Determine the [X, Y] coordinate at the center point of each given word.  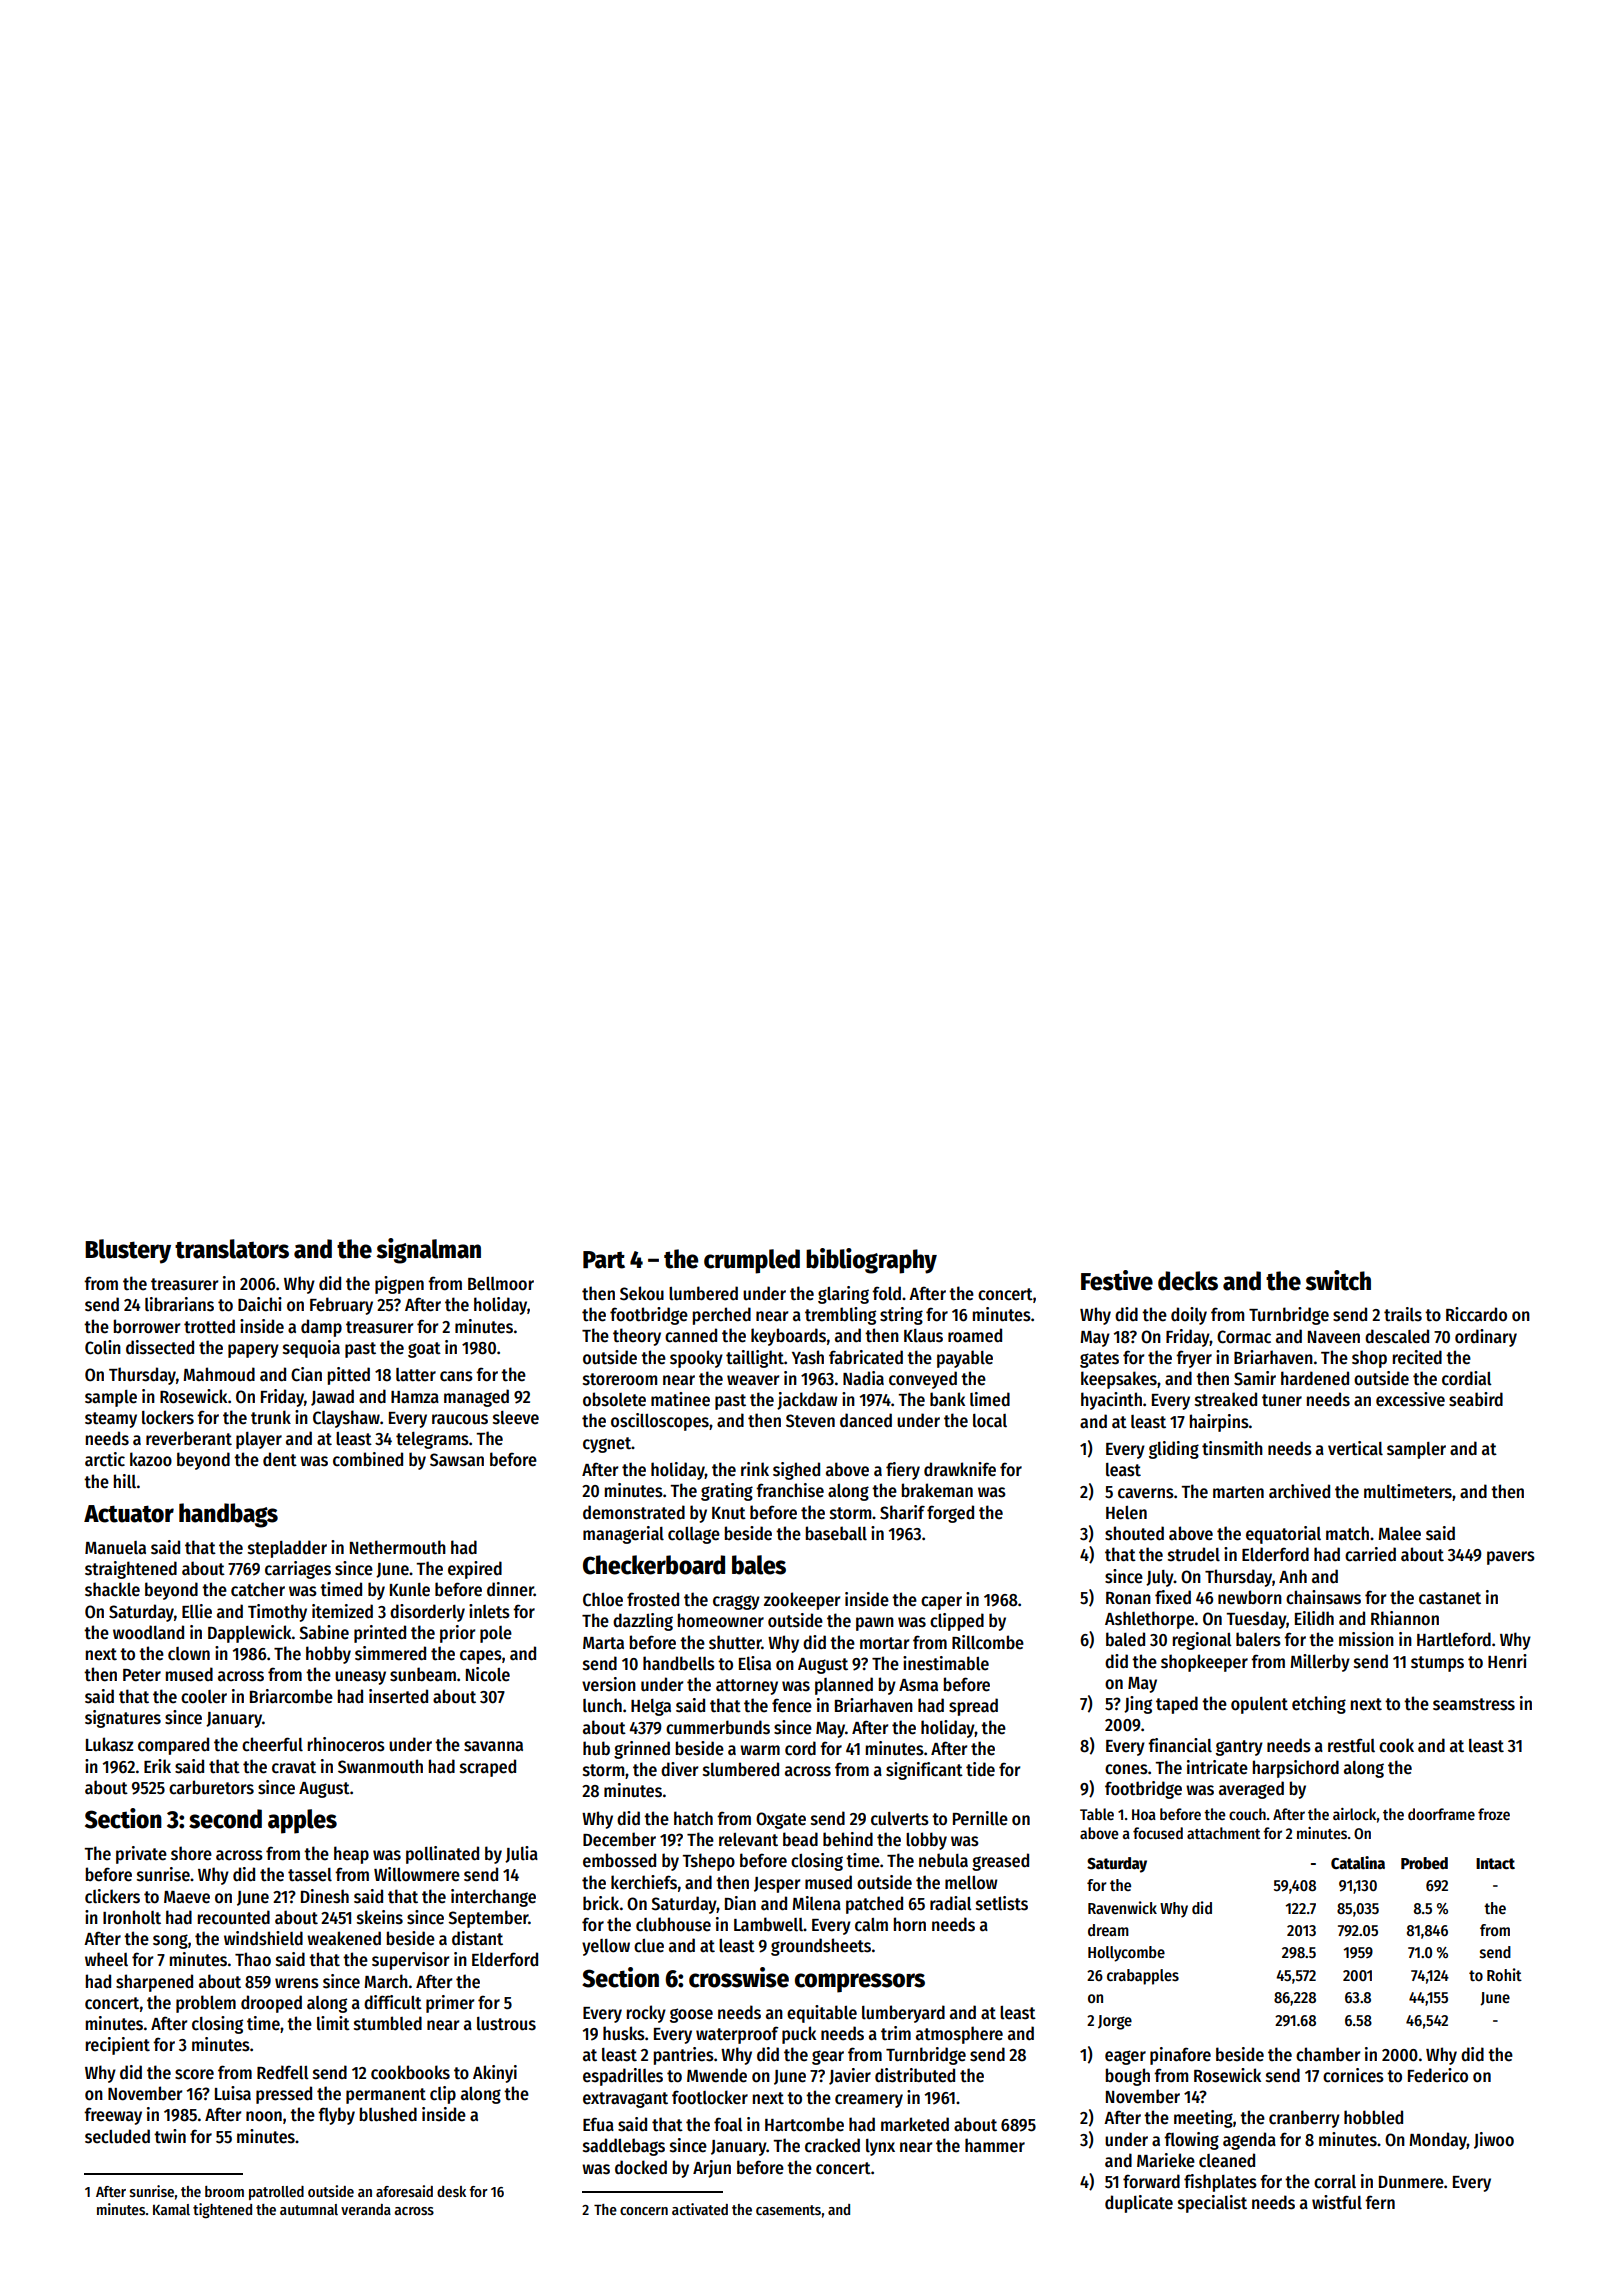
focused [1158, 1833]
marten [1238, 1492]
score [194, 2074]
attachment [1223, 1833]
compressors [860, 1983]
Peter [142, 1675]
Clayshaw [346, 1419]
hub [596, 1748]
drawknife [960, 1469]
